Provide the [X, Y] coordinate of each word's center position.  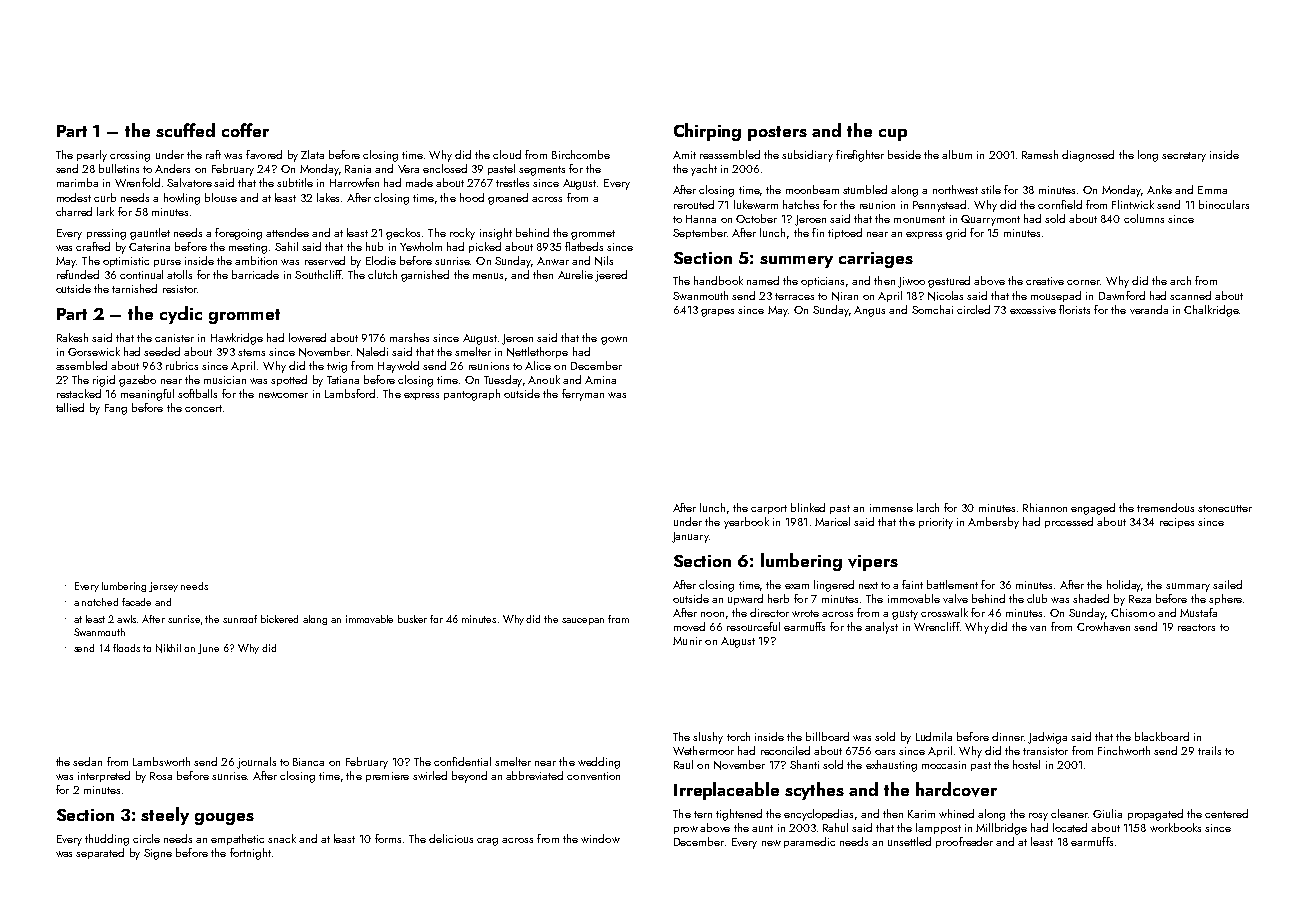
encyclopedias [818, 815]
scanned [1190, 295]
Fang [116, 409]
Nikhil [168, 648]
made [419, 182]
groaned [508, 199]
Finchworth [1124, 750]
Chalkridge [1211, 311]
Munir [687, 641]
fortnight [250, 854]
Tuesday [503, 381]
